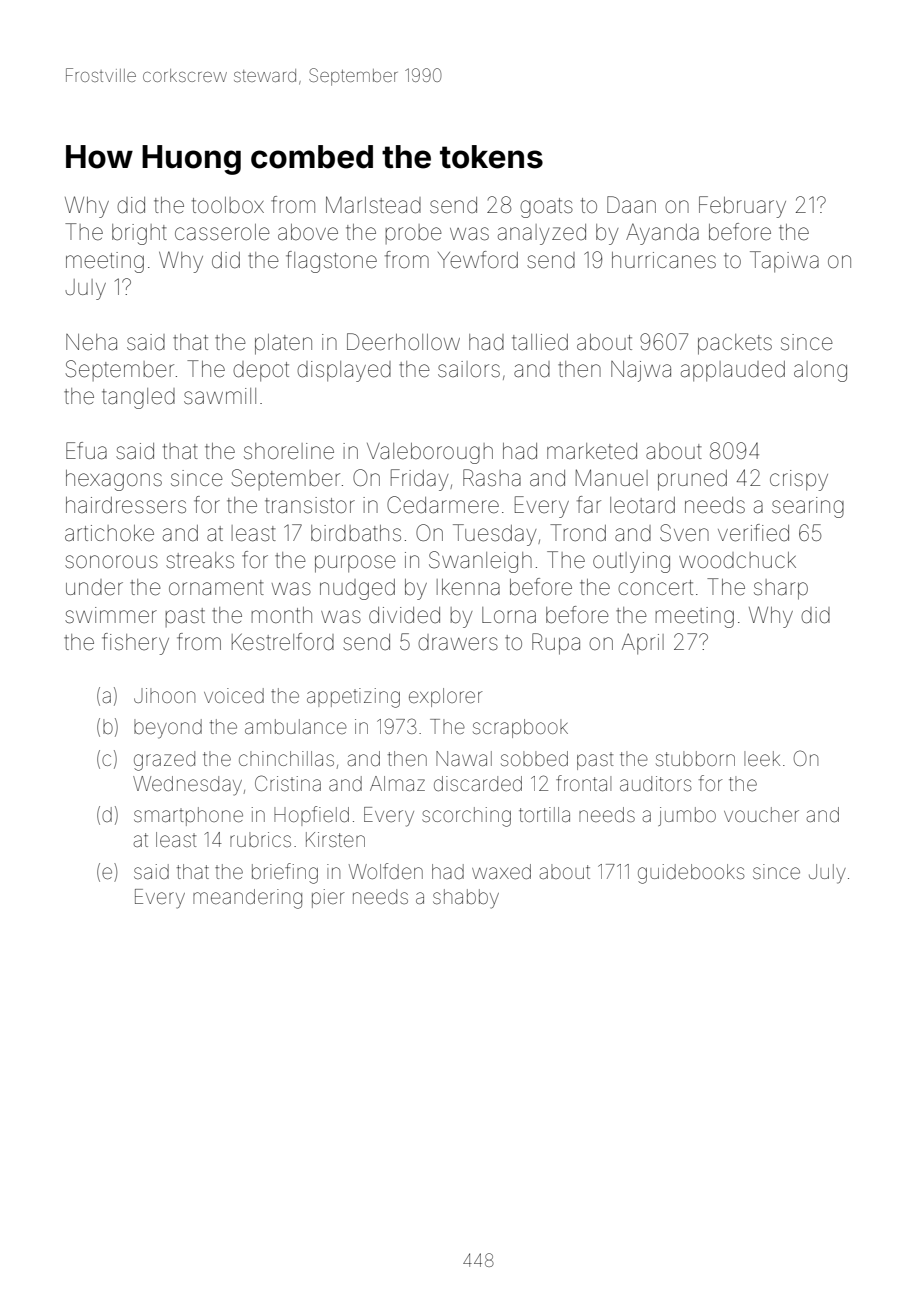  What do you see at coordinates (247, 899) in the document?
I see `meandering` at bounding box center [247, 899].
